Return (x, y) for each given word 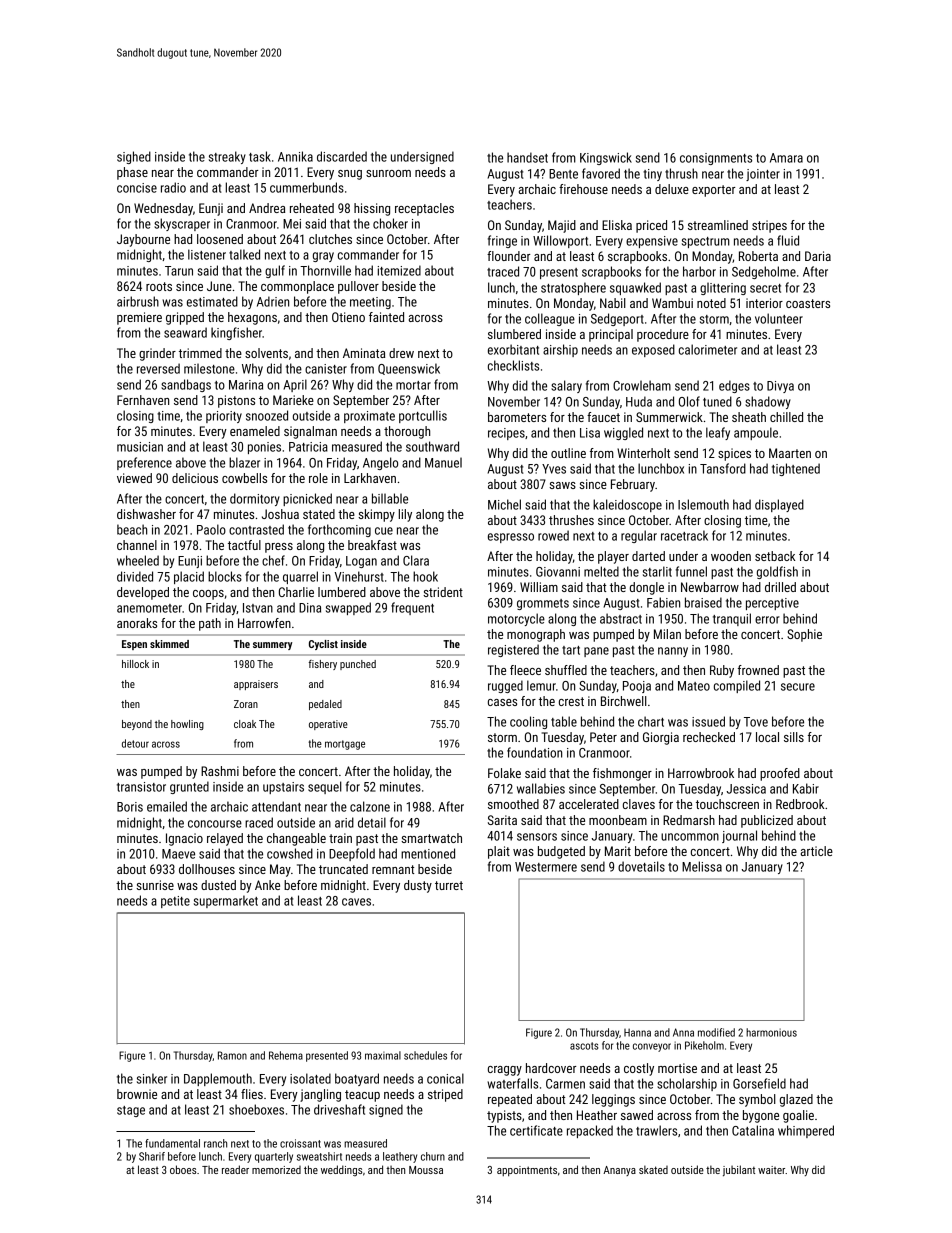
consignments (716, 159)
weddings (341, 1170)
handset (527, 157)
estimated (212, 301)
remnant (393, 869)
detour (135, 743)
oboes (183, 1169)
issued (708, 721)
